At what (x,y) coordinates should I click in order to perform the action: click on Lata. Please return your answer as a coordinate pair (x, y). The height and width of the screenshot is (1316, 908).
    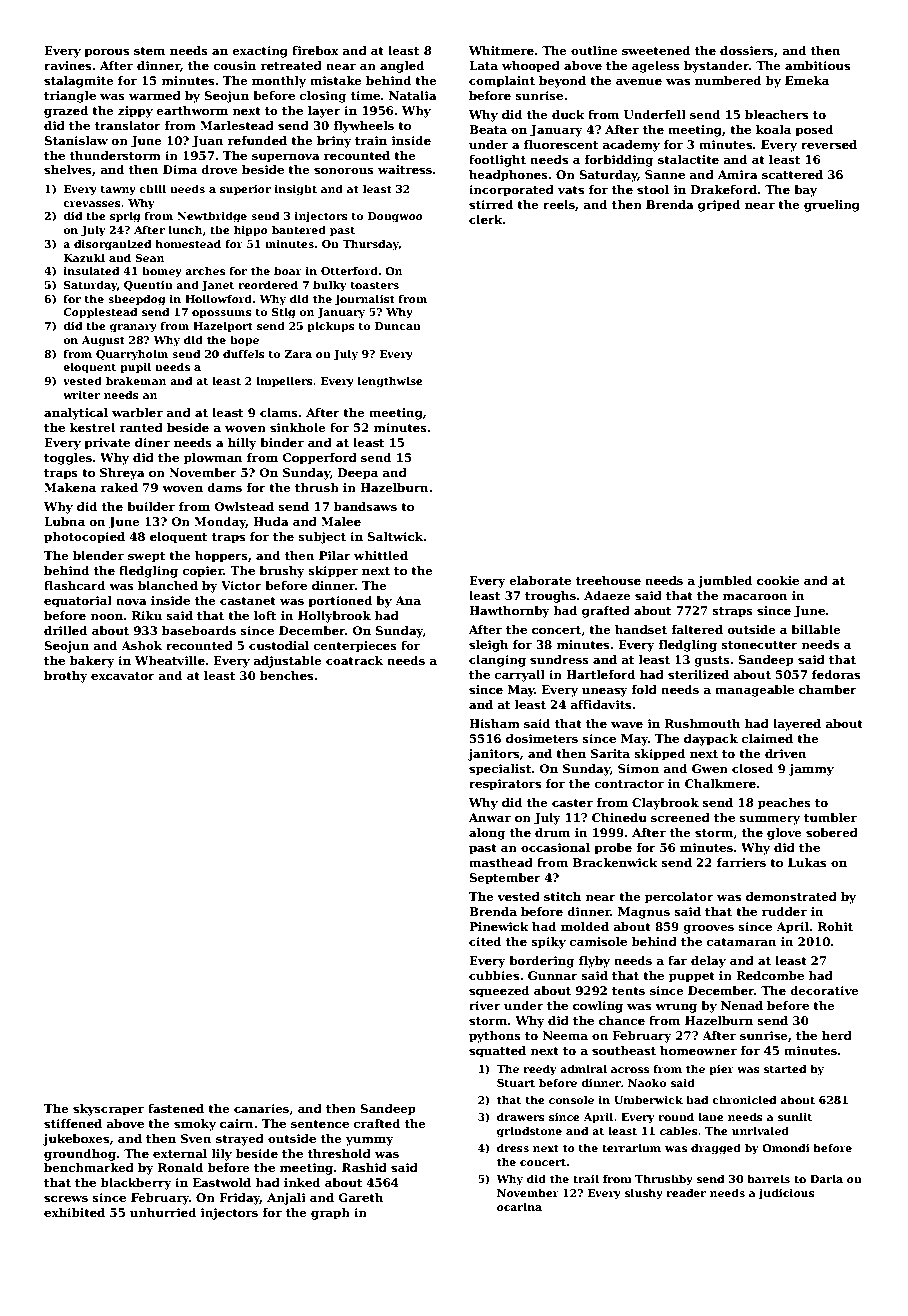
    Looking at the image, I should click on (483, 65).
